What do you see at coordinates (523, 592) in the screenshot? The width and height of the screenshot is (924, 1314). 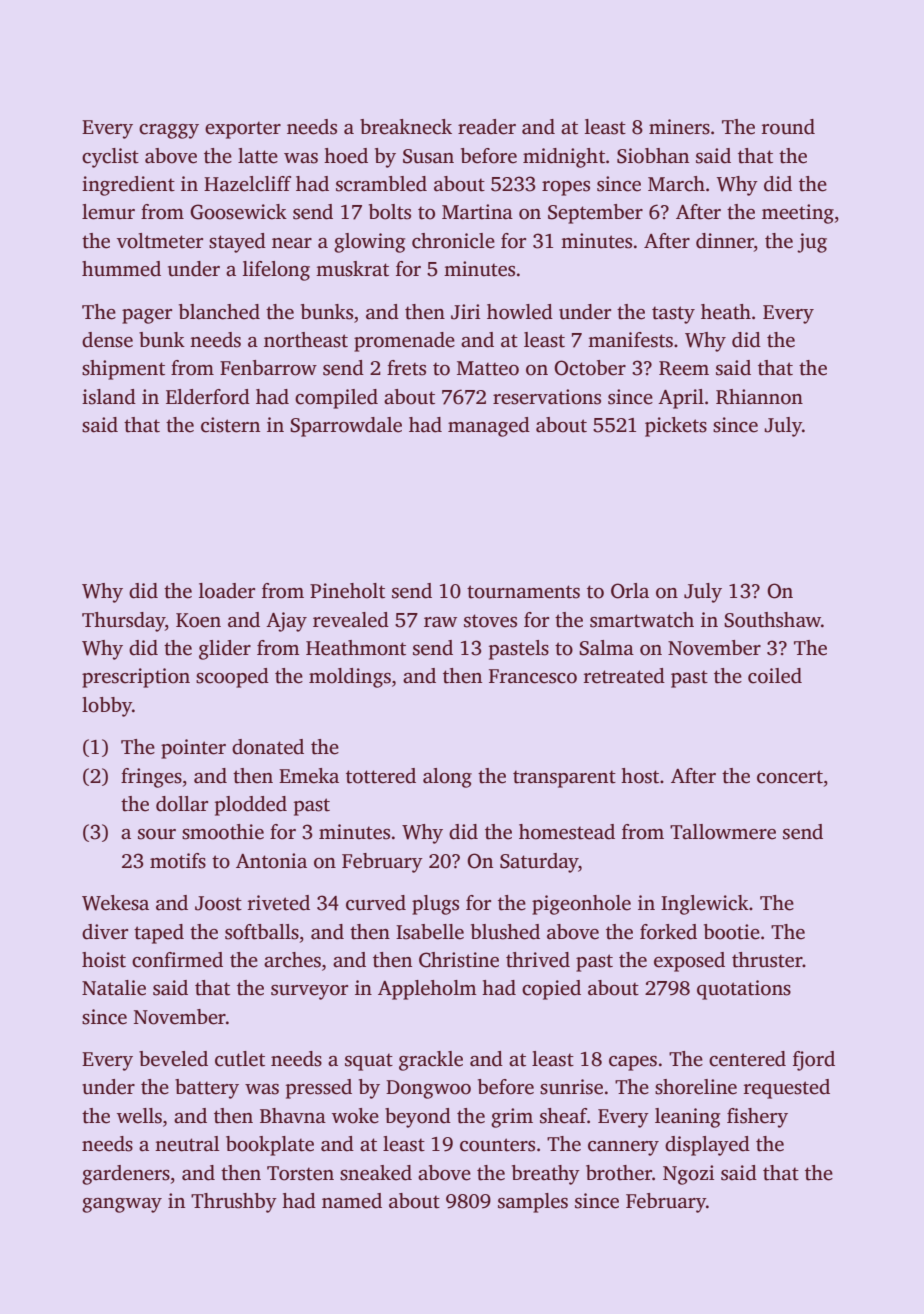 I see `tournaments` at bounding box center [523, 592].
